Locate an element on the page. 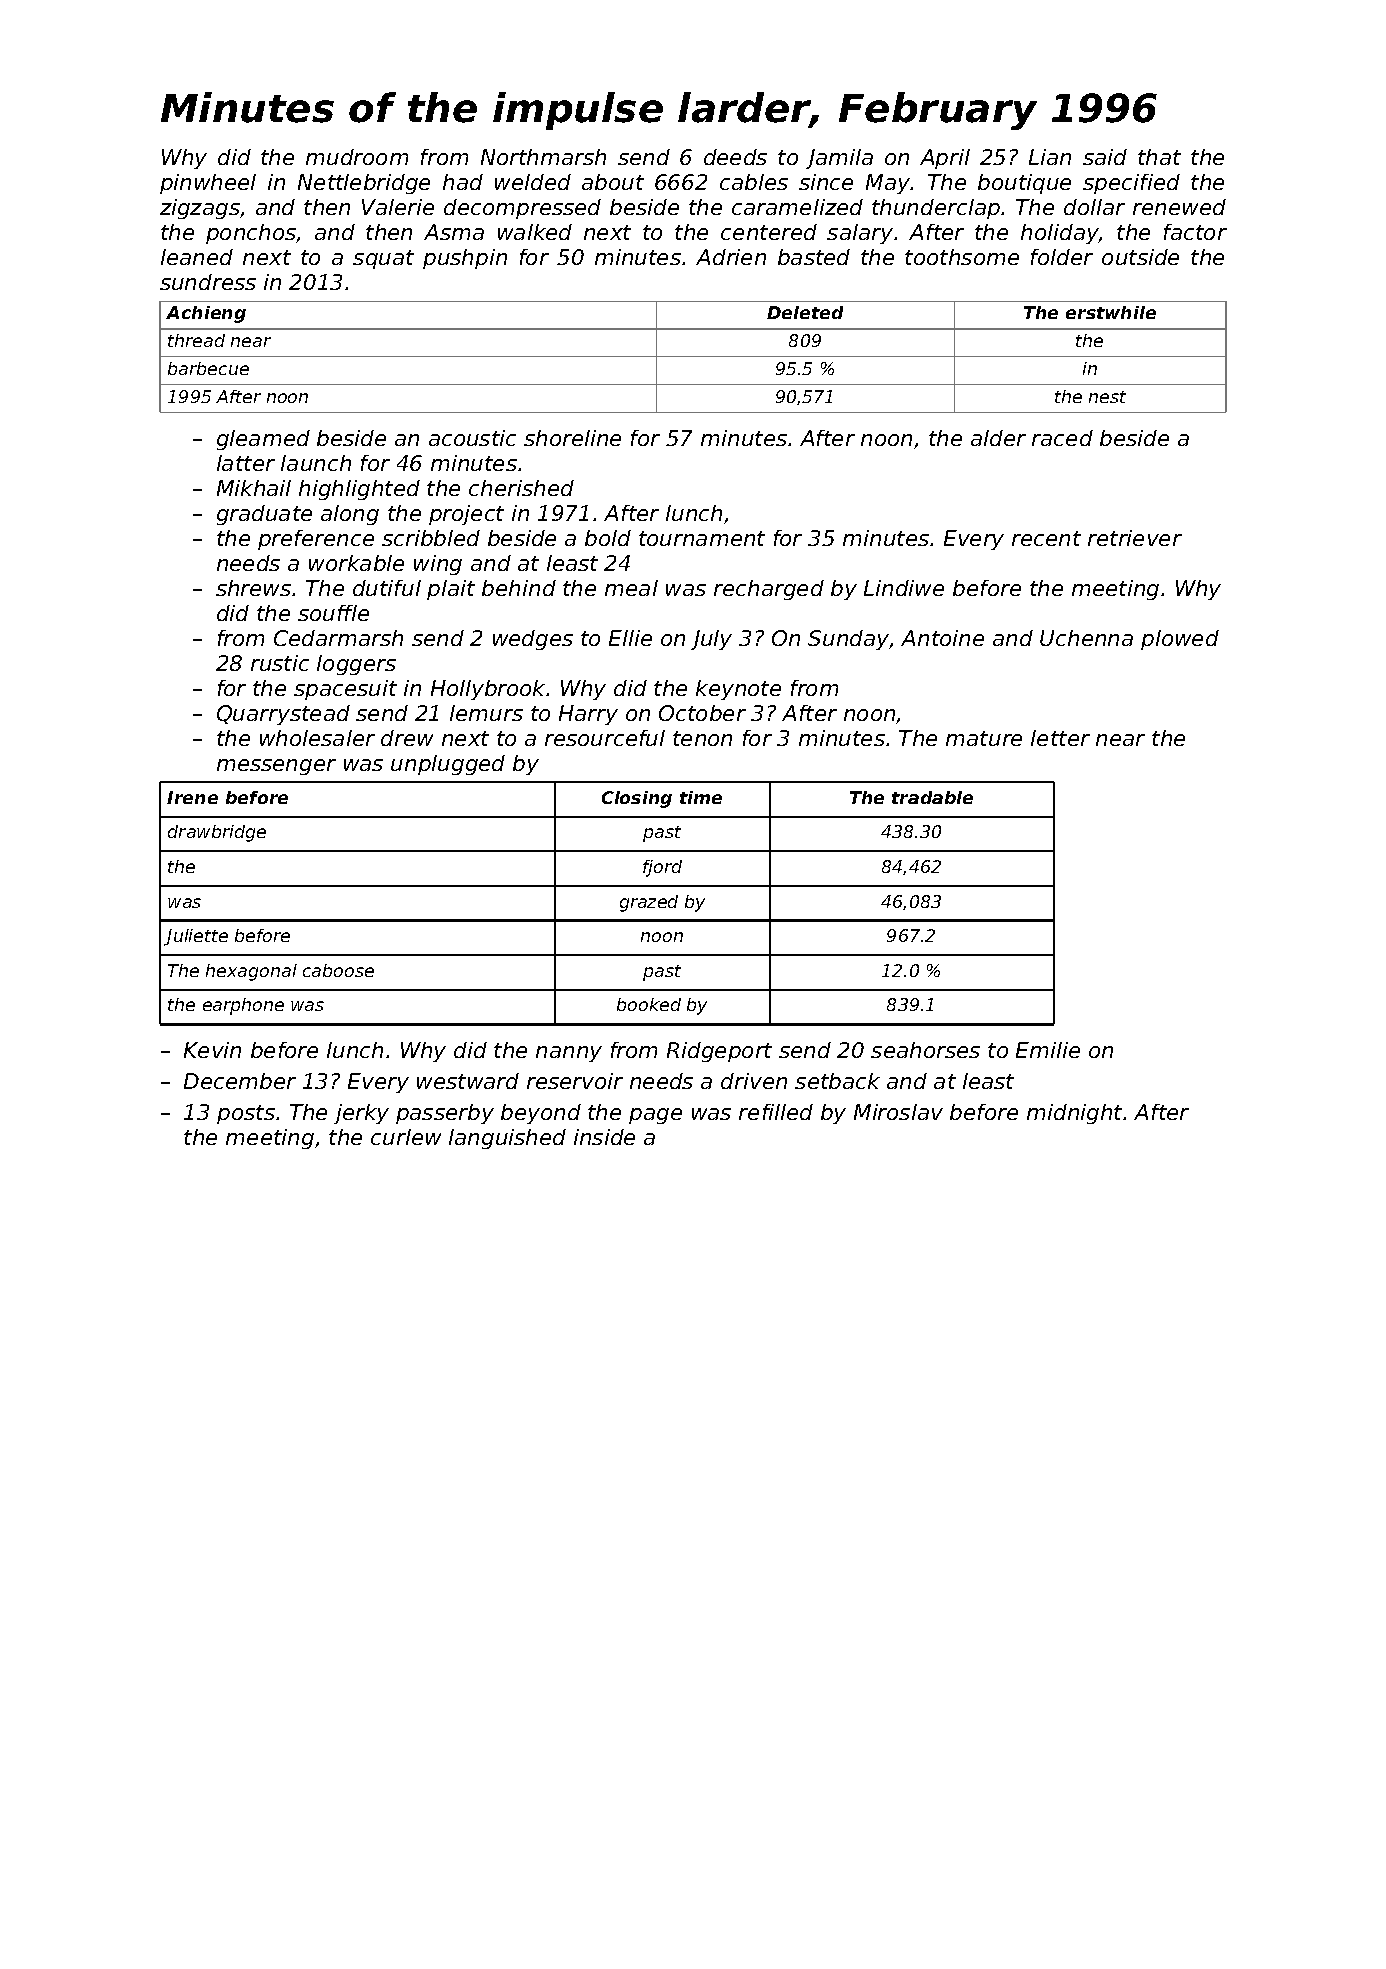 Image resolution: width=1386 pixels, height=1969 pixels. erstwhile is located at coordinates (1111, 312).
